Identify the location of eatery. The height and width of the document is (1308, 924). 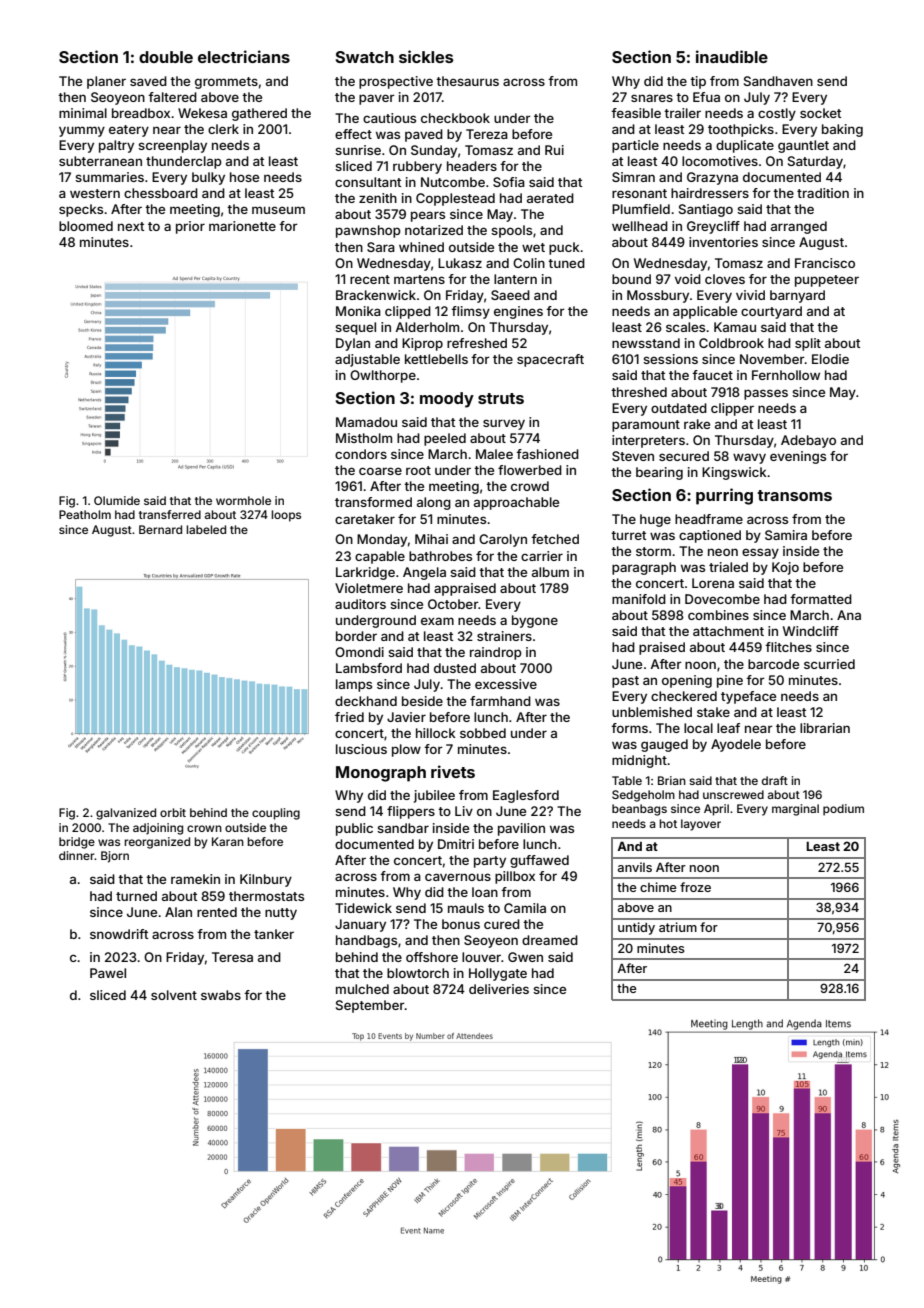
(129, 131).
